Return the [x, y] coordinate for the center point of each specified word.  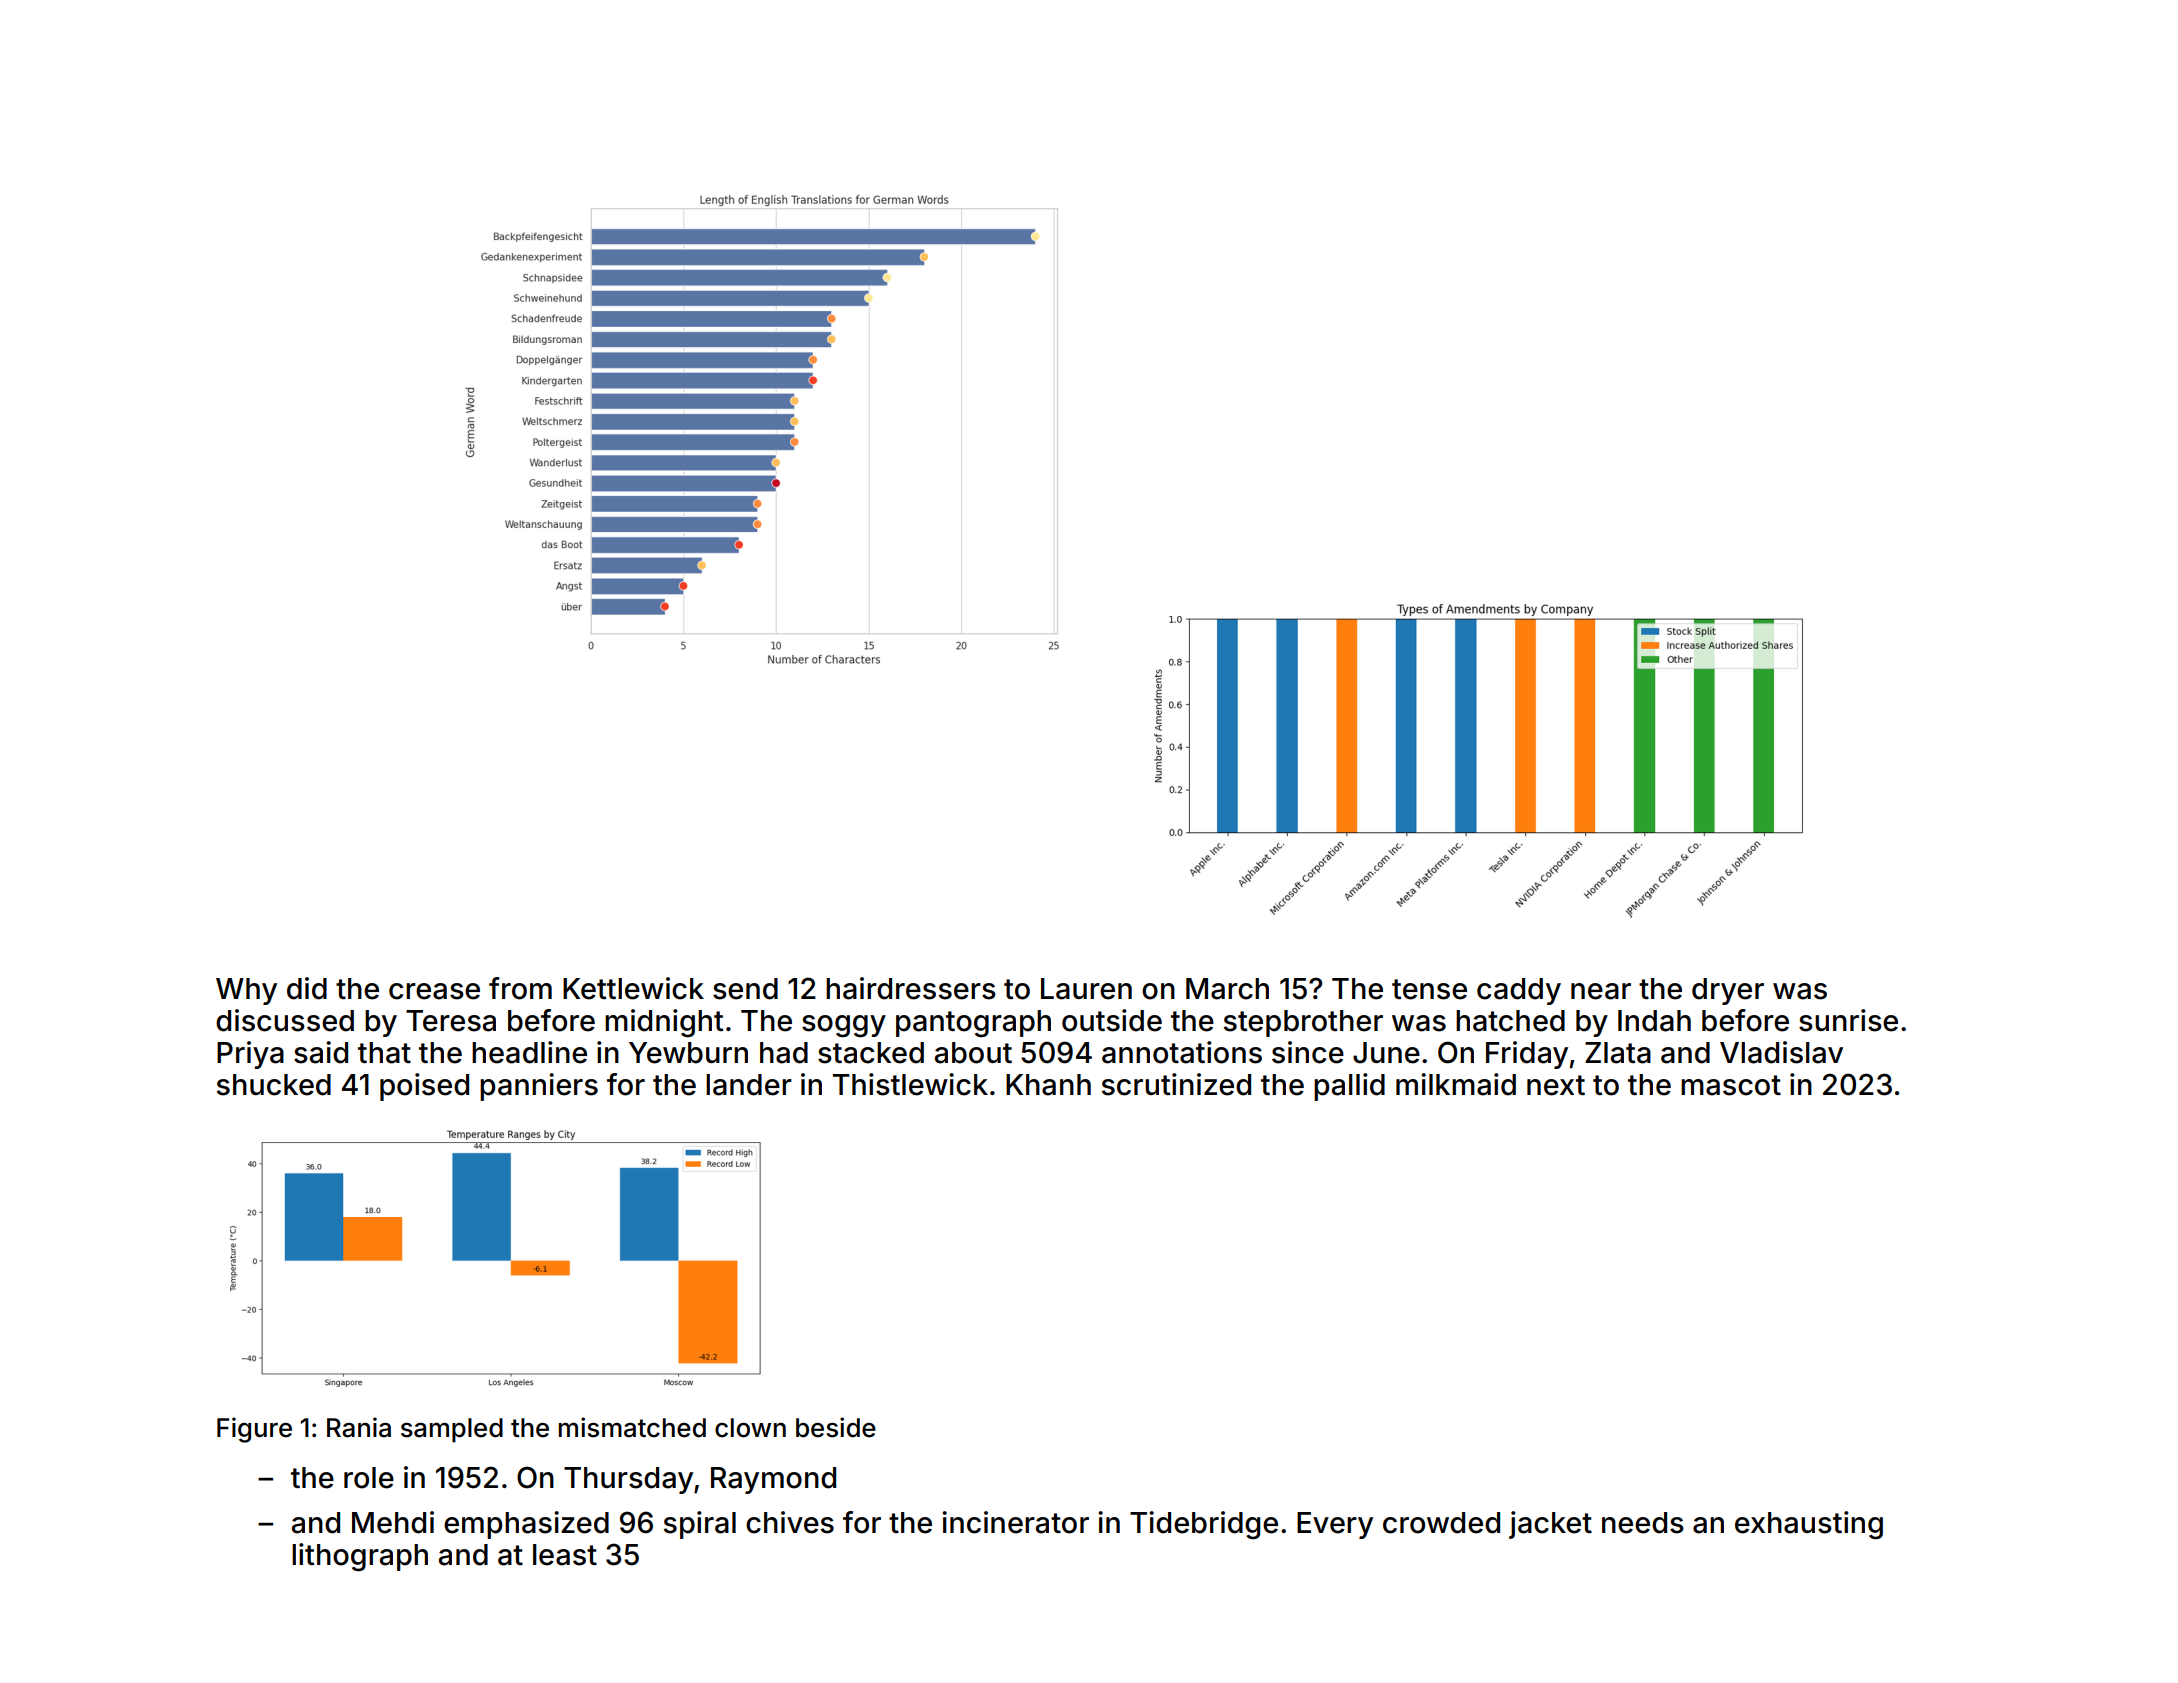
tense [1429, 989]
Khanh [1048, 1085]
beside [836, 1427]
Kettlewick [633, 988]
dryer [1728, 991]
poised [424, 1087]
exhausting [1809, 1525]
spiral [700, 1525]
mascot [1731, 1085]
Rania [359, 1427]
